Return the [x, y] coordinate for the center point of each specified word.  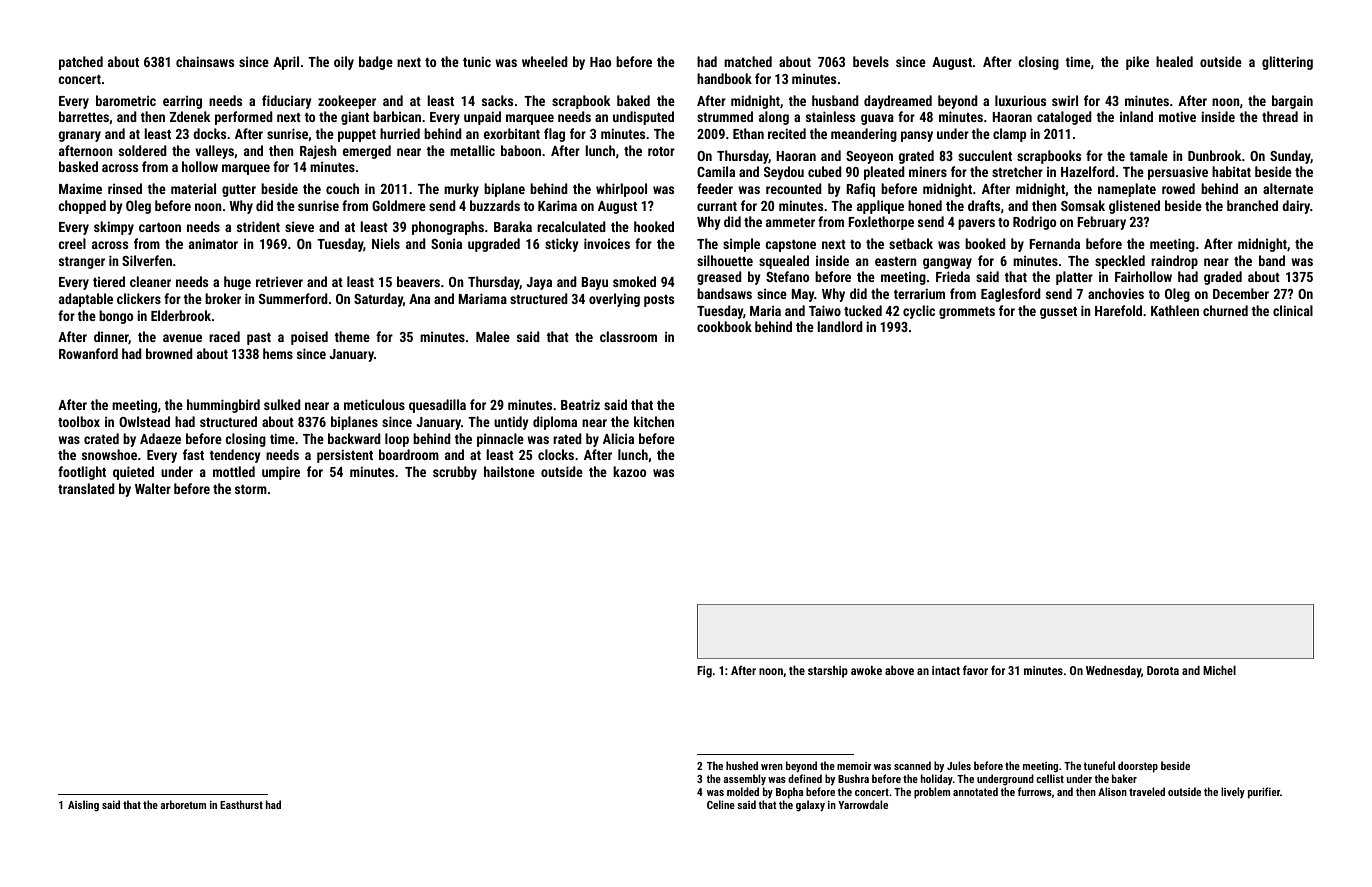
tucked [863, 310]
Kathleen [1175, 310]
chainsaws [205, 61]
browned [169, 353]
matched [748, 61]
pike [1137, 63]
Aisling [83, 806]
